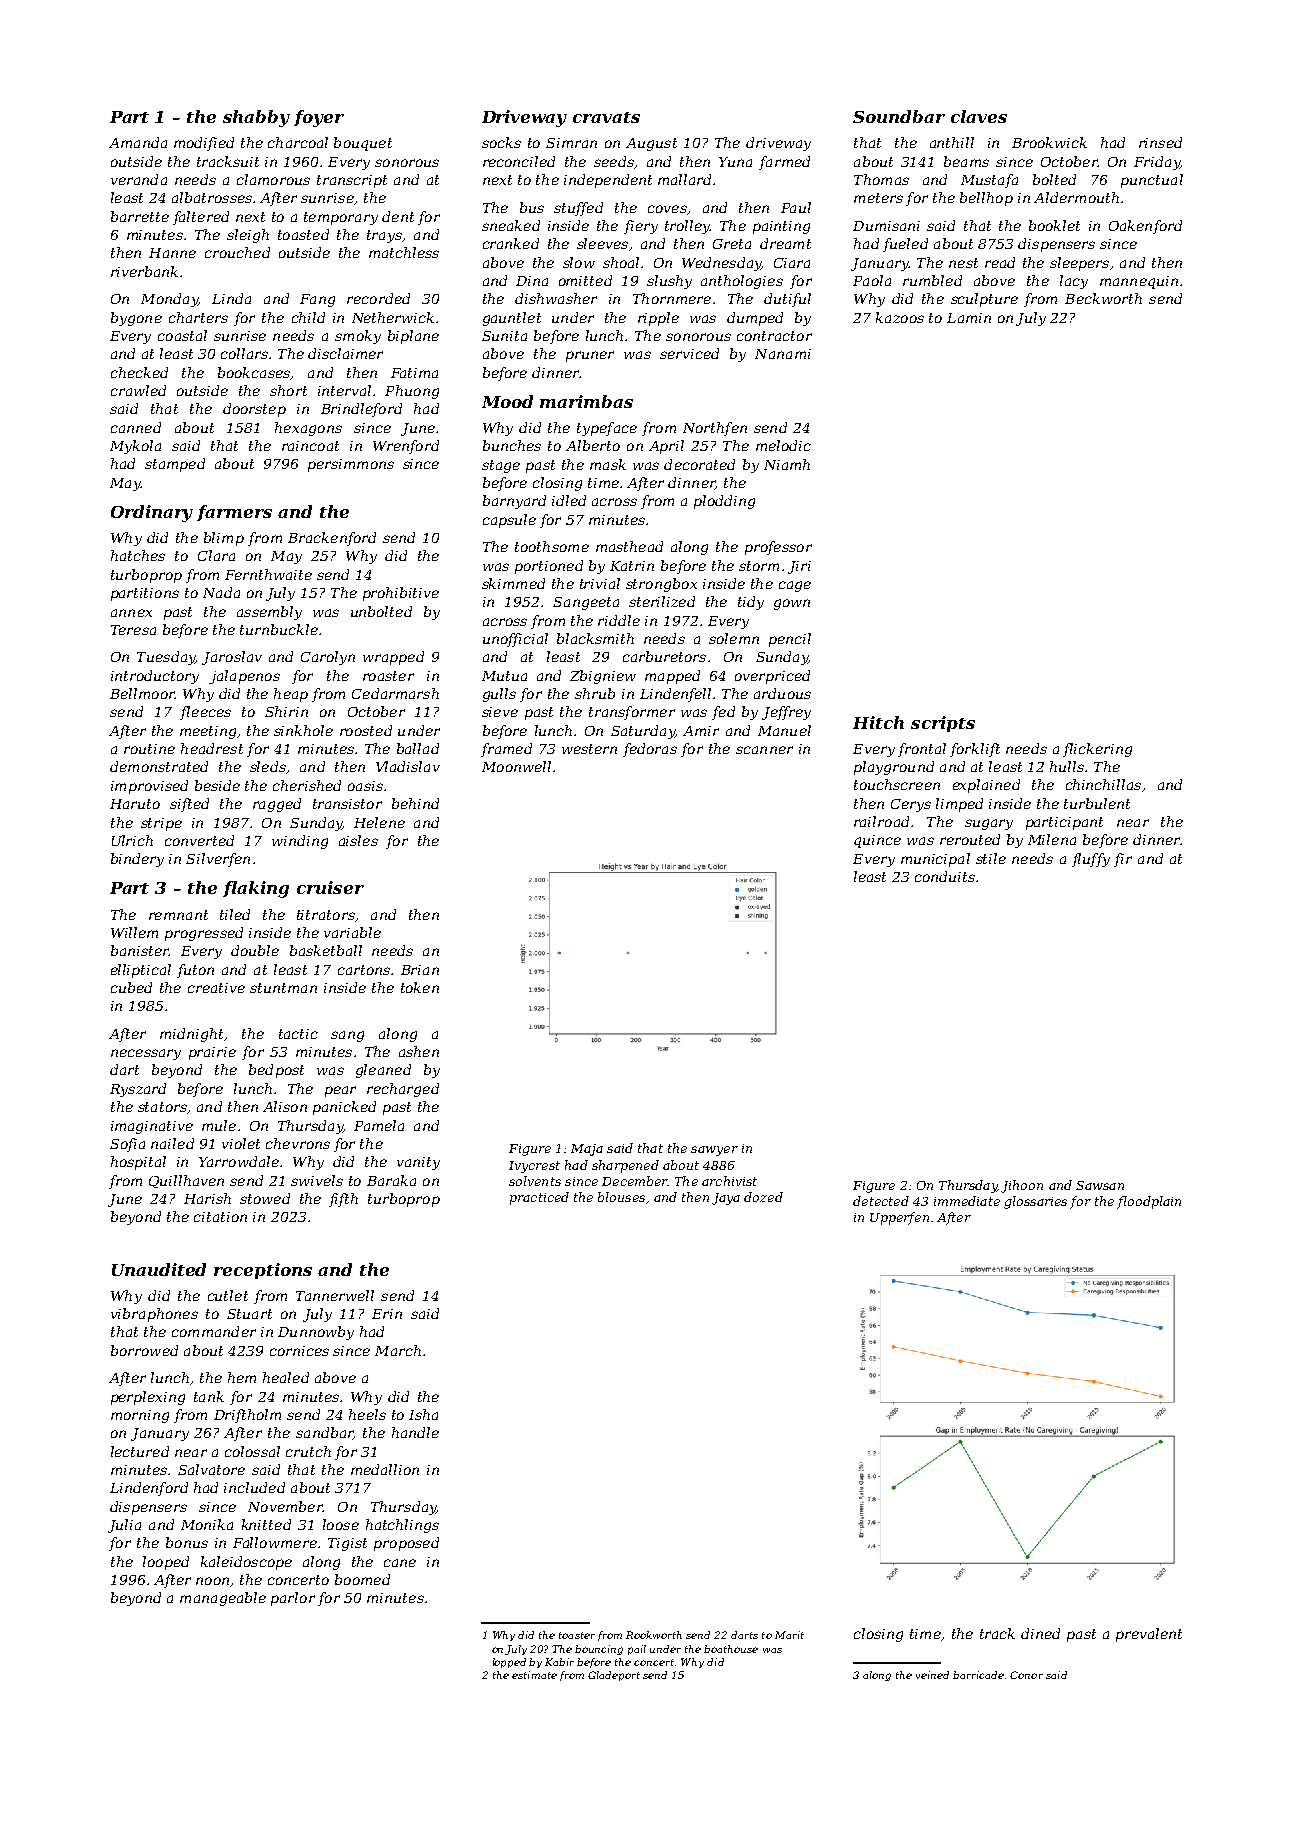 The image size is (1293, 1828). What do you see at coordinates (166, 1563) in the document?
I see `looped` at bounding box center [166, 1563].
